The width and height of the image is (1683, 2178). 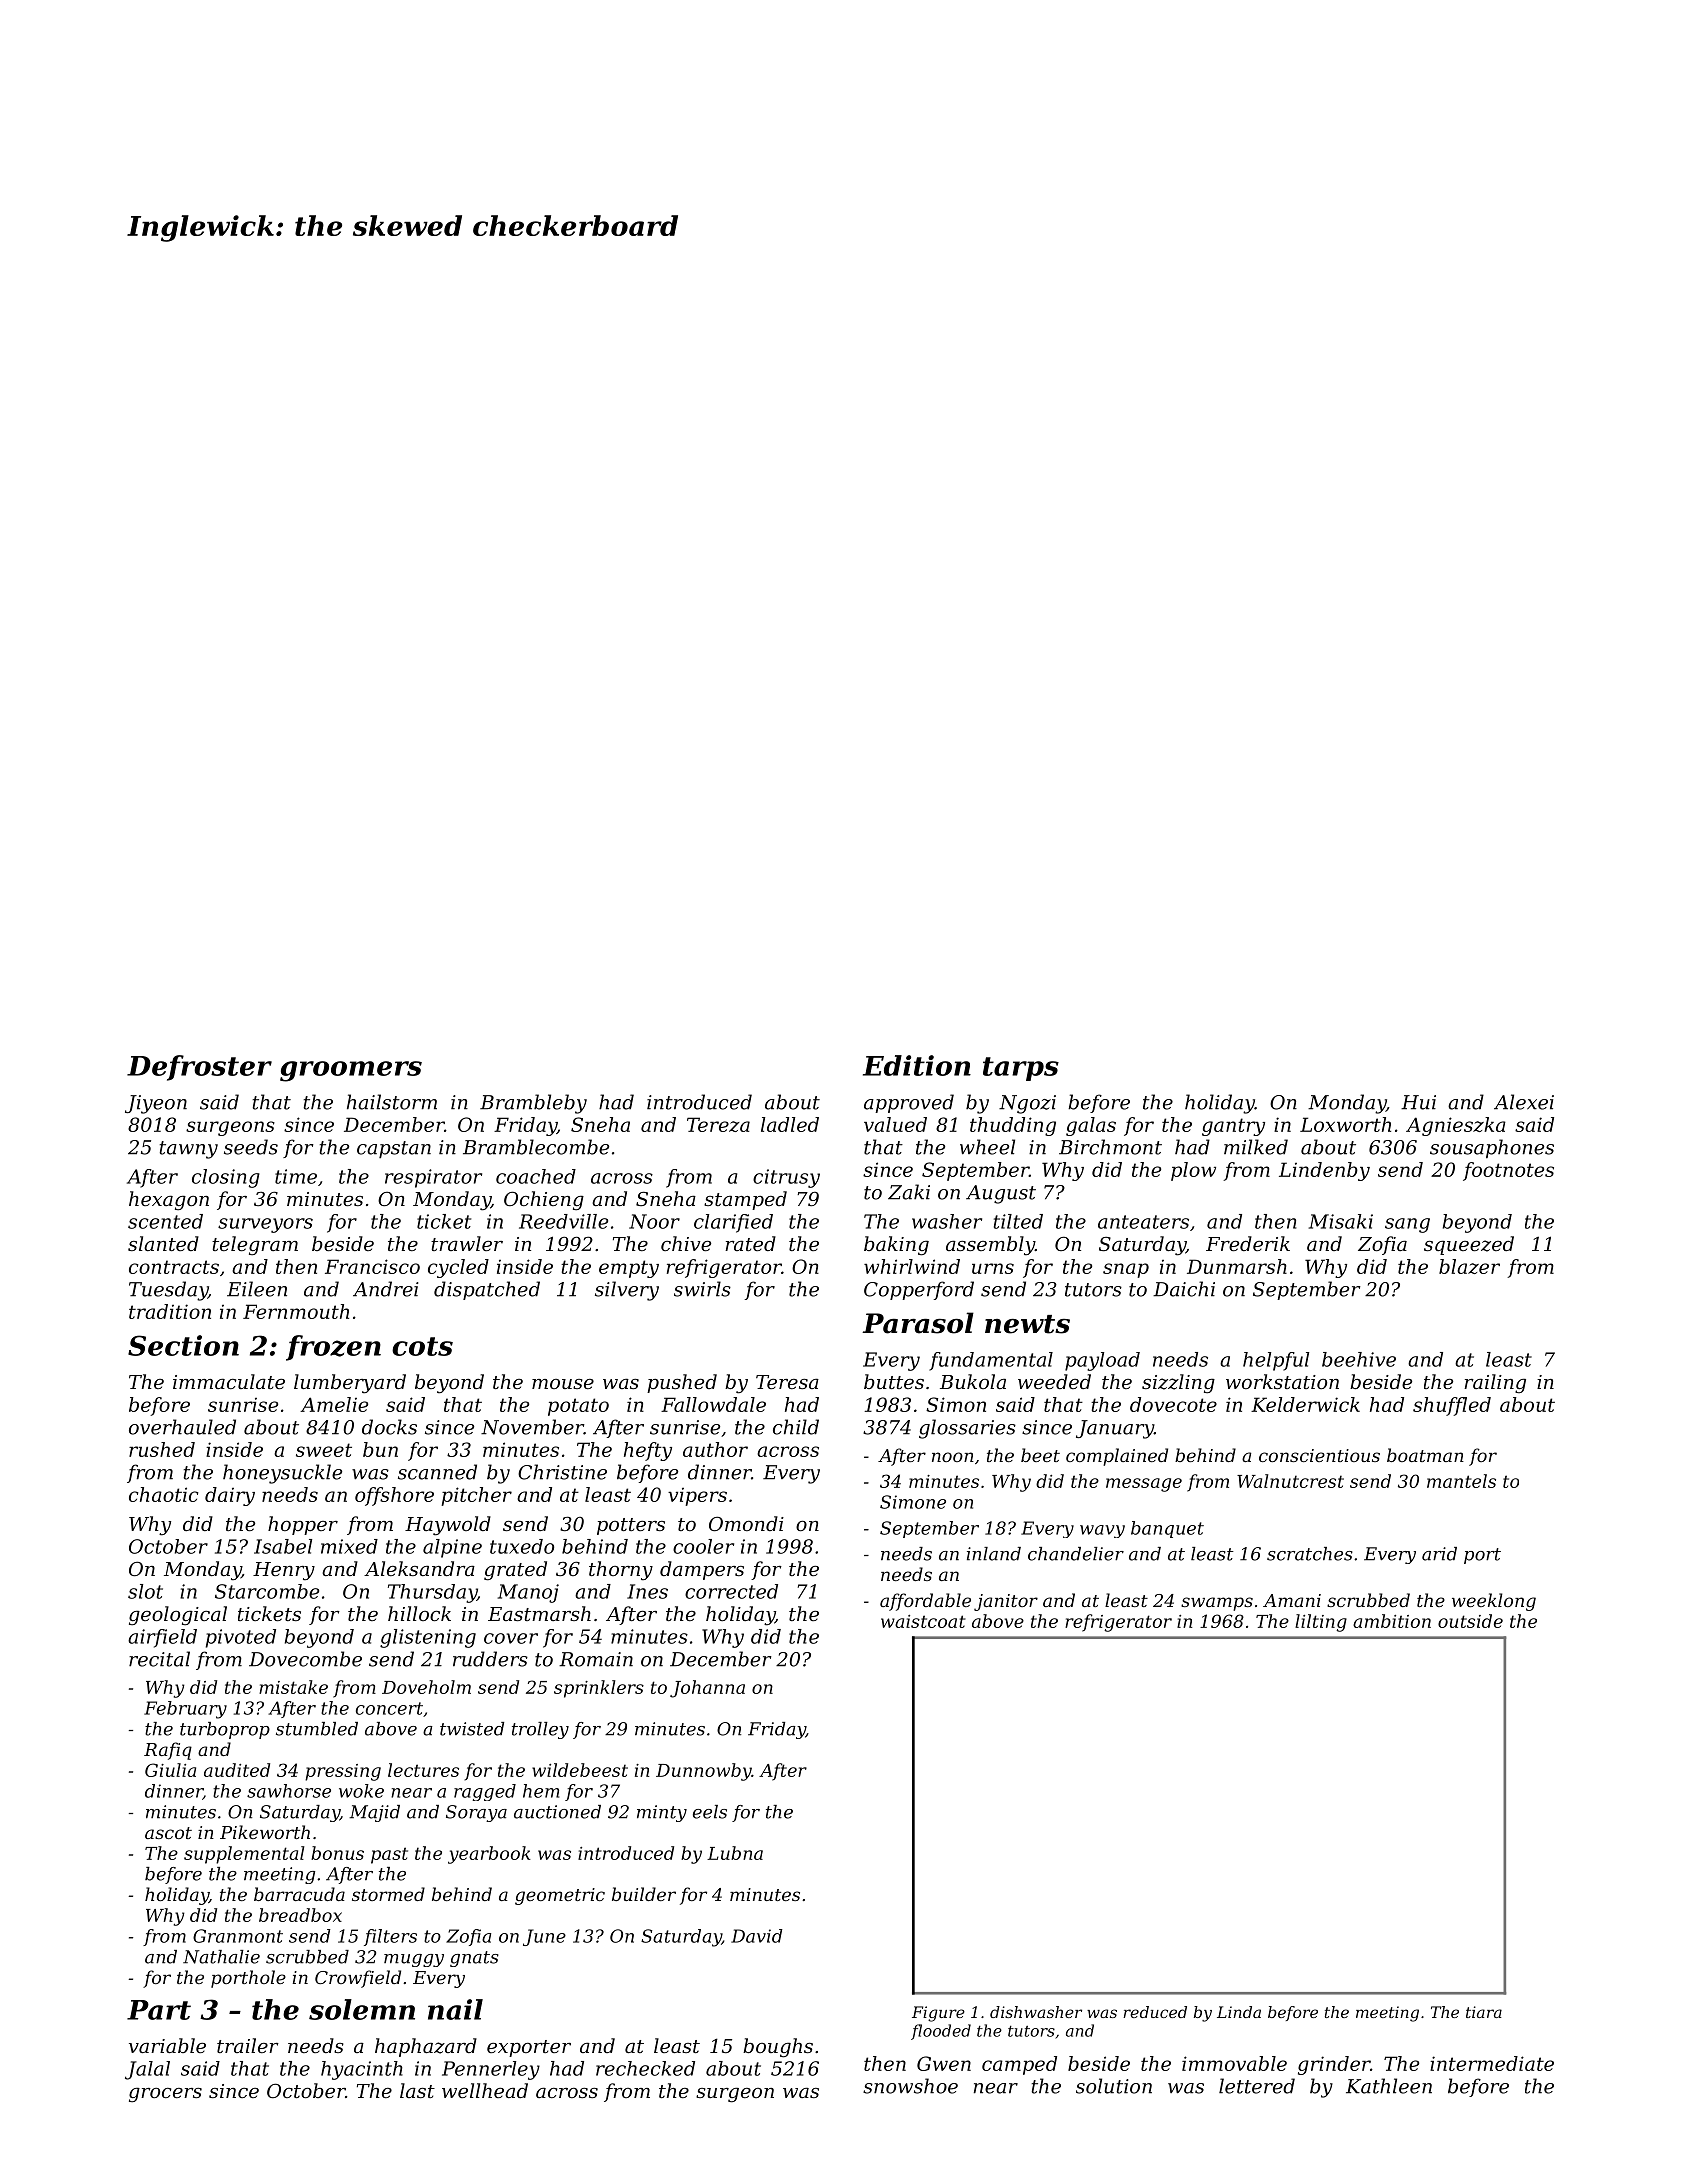 What do you see at coordinates (1452, 1406) in the image?
I see `shuffled` at bounding box center [1452, 1406].
